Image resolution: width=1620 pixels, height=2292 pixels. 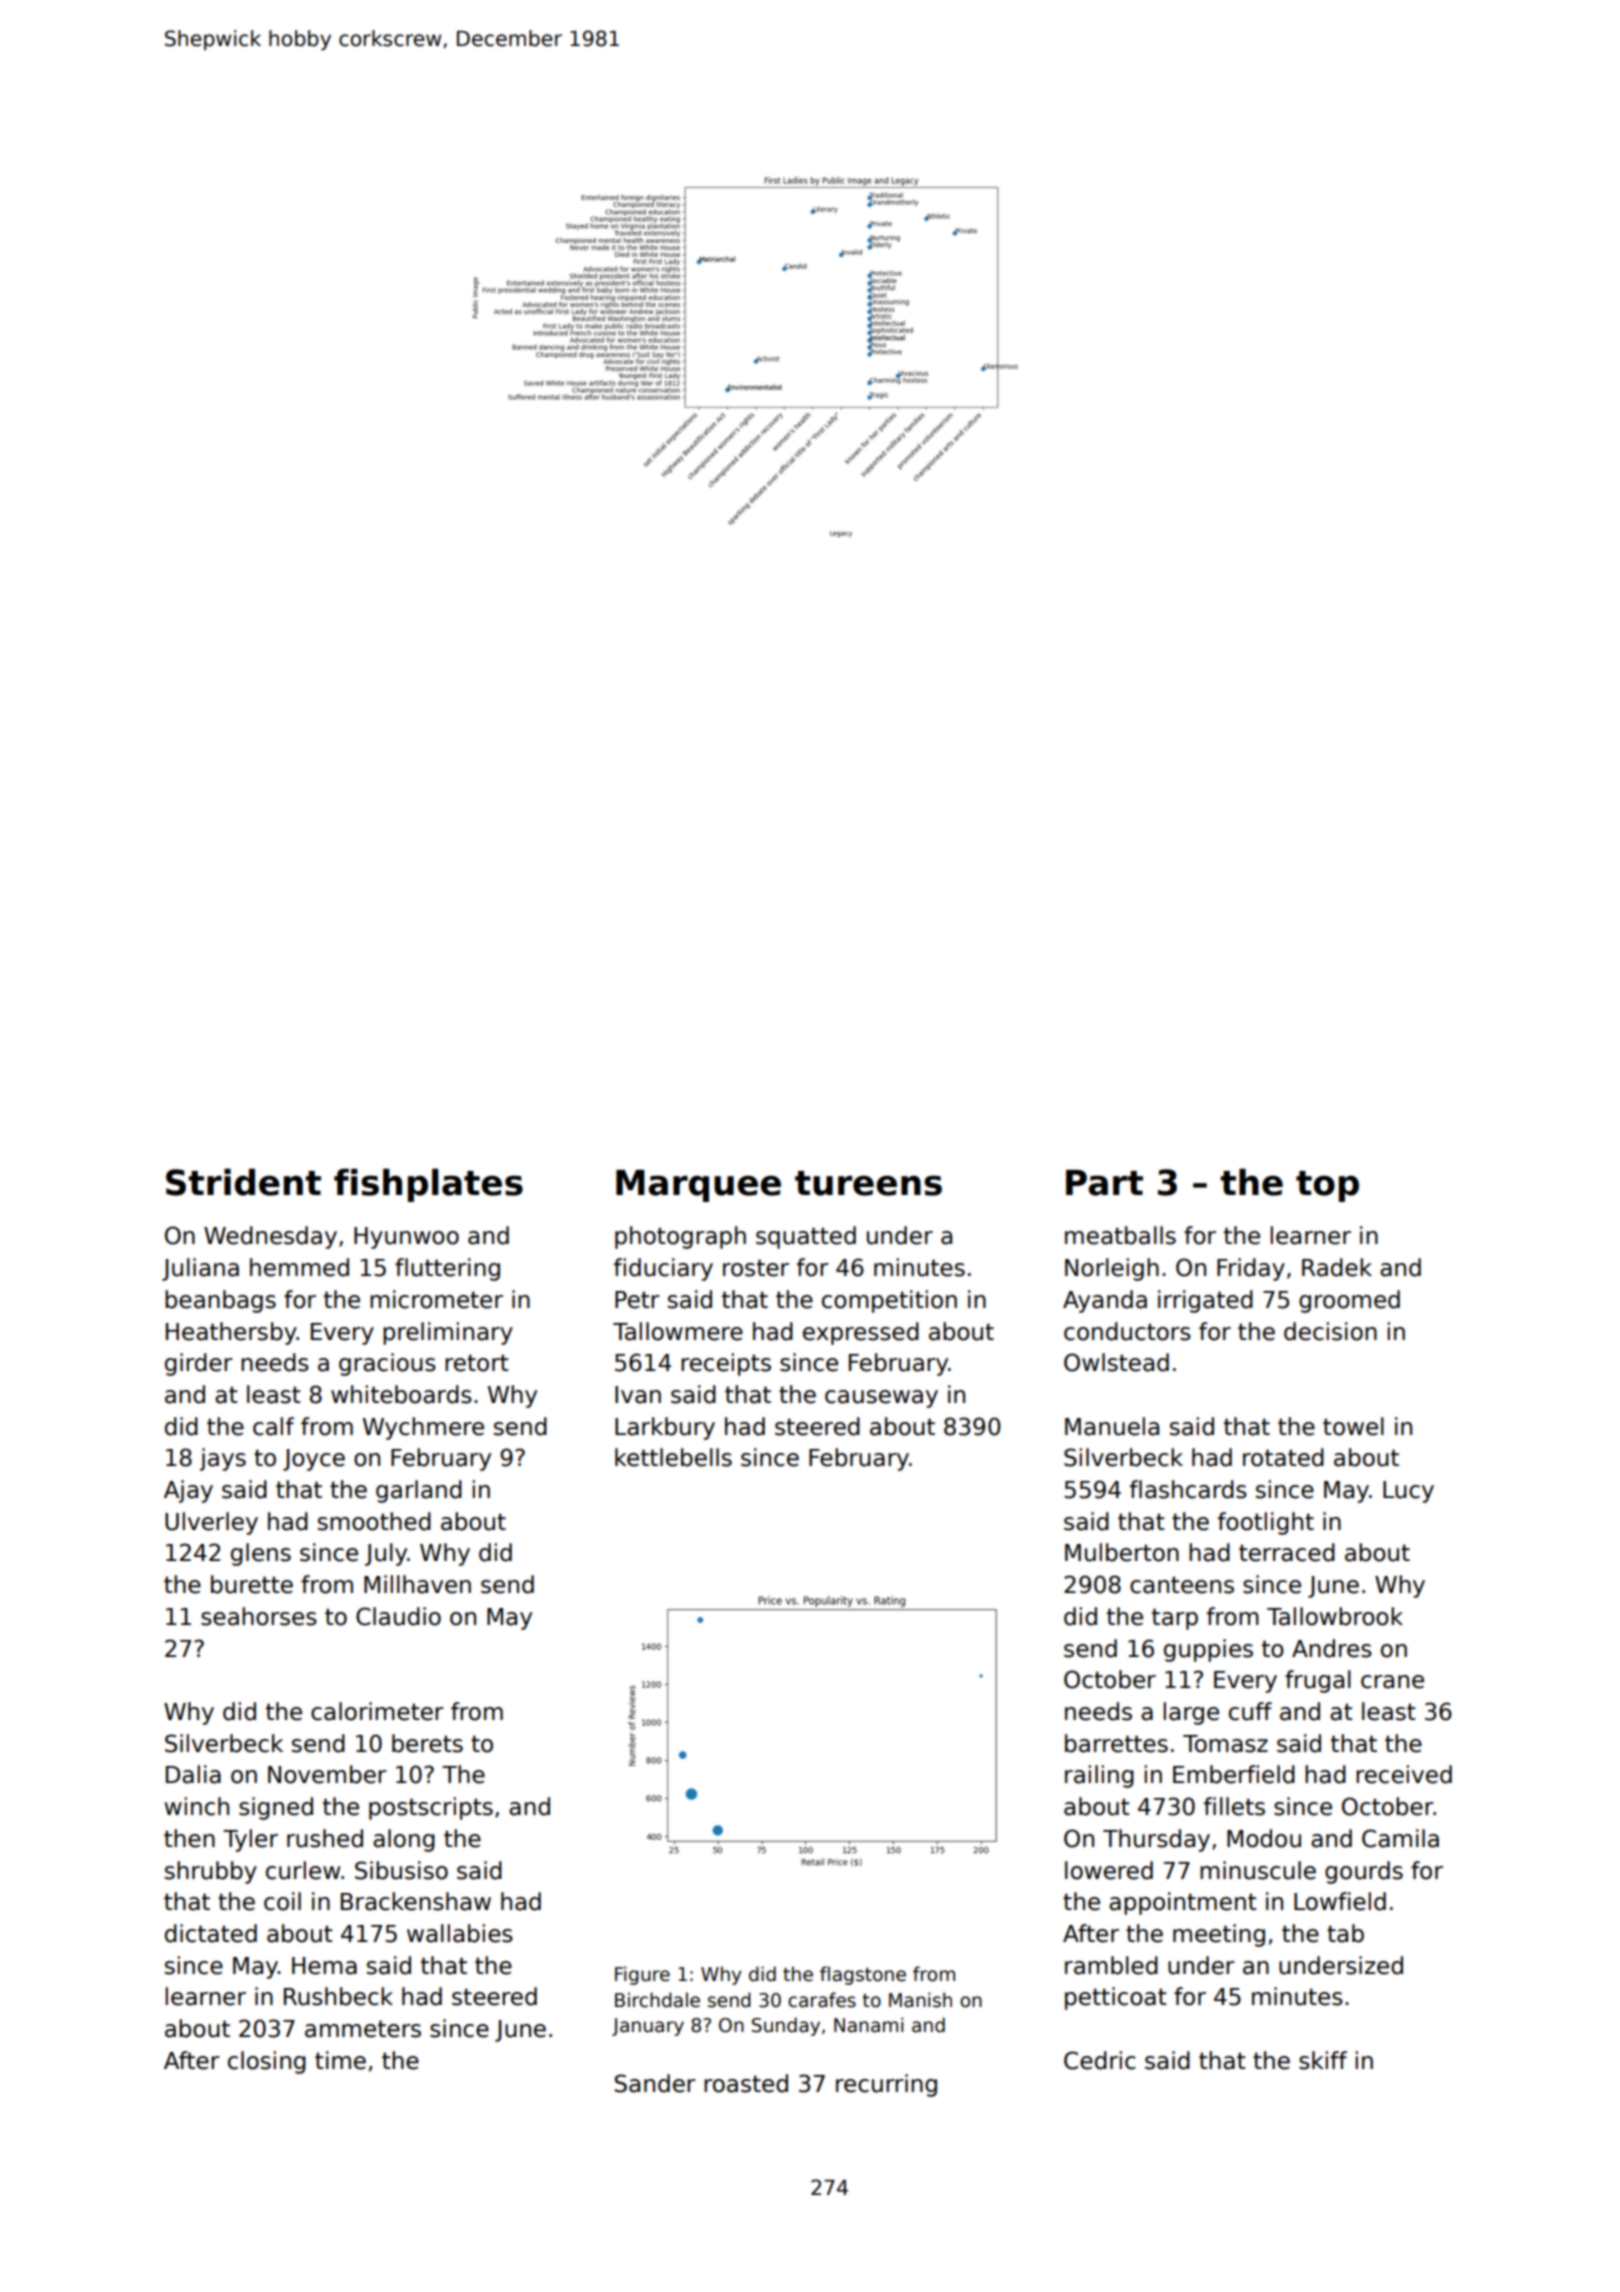 I want to click on towel, so click(x=1353, y=1426).
